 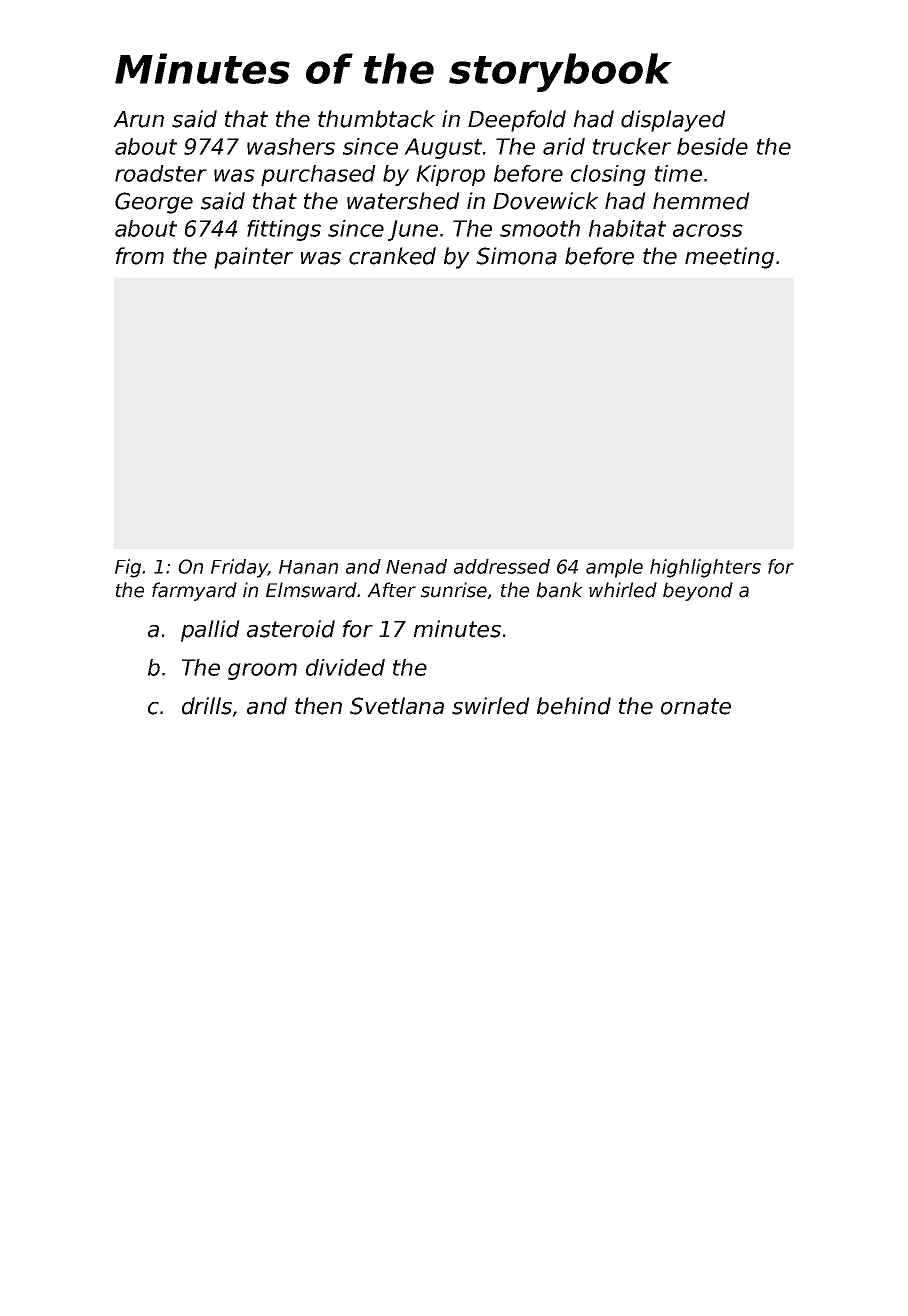 I want to click on swirled, so click(x=491, y=706).
